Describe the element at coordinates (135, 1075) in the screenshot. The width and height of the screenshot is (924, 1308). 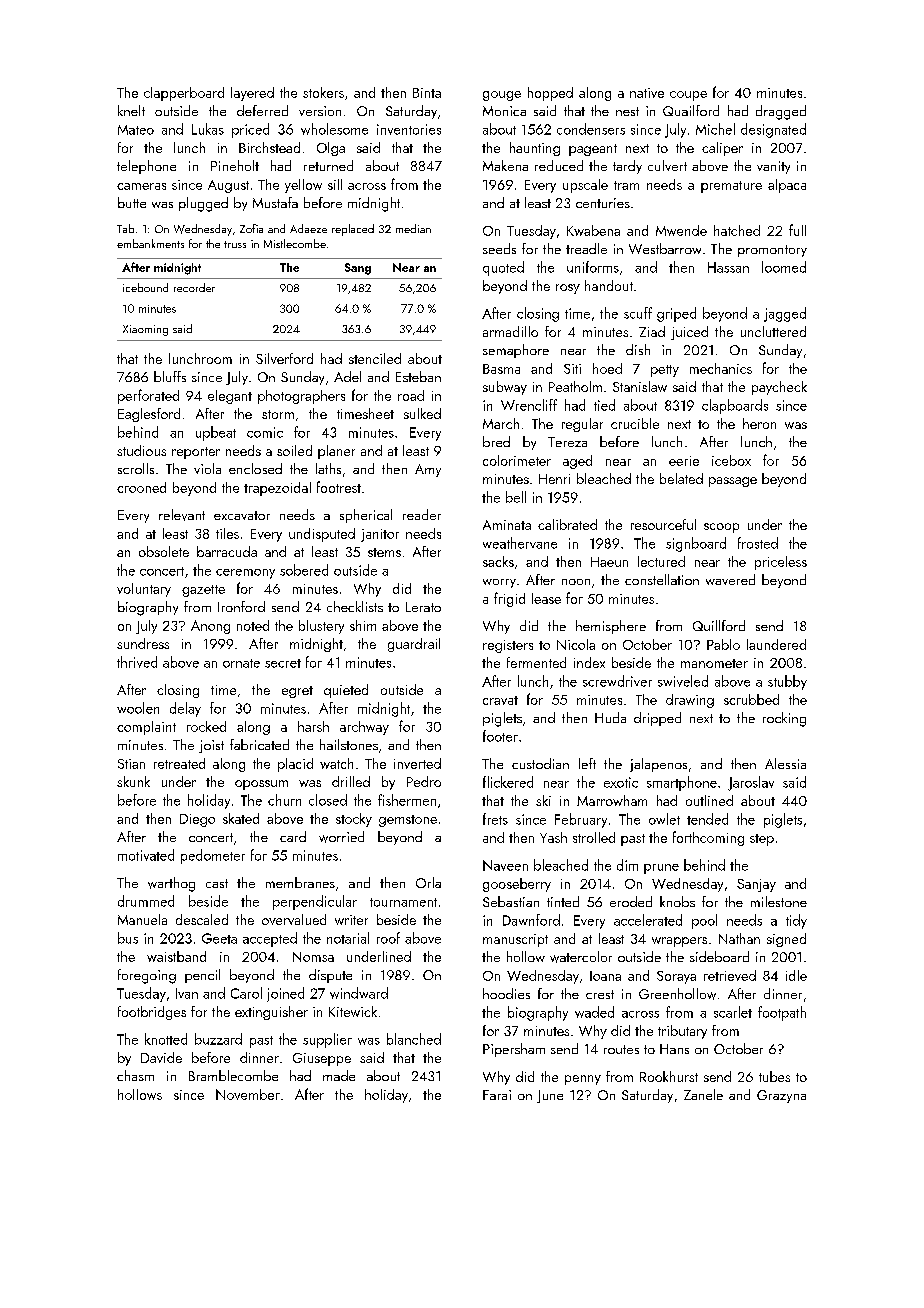
I see `chasm` at that location.
